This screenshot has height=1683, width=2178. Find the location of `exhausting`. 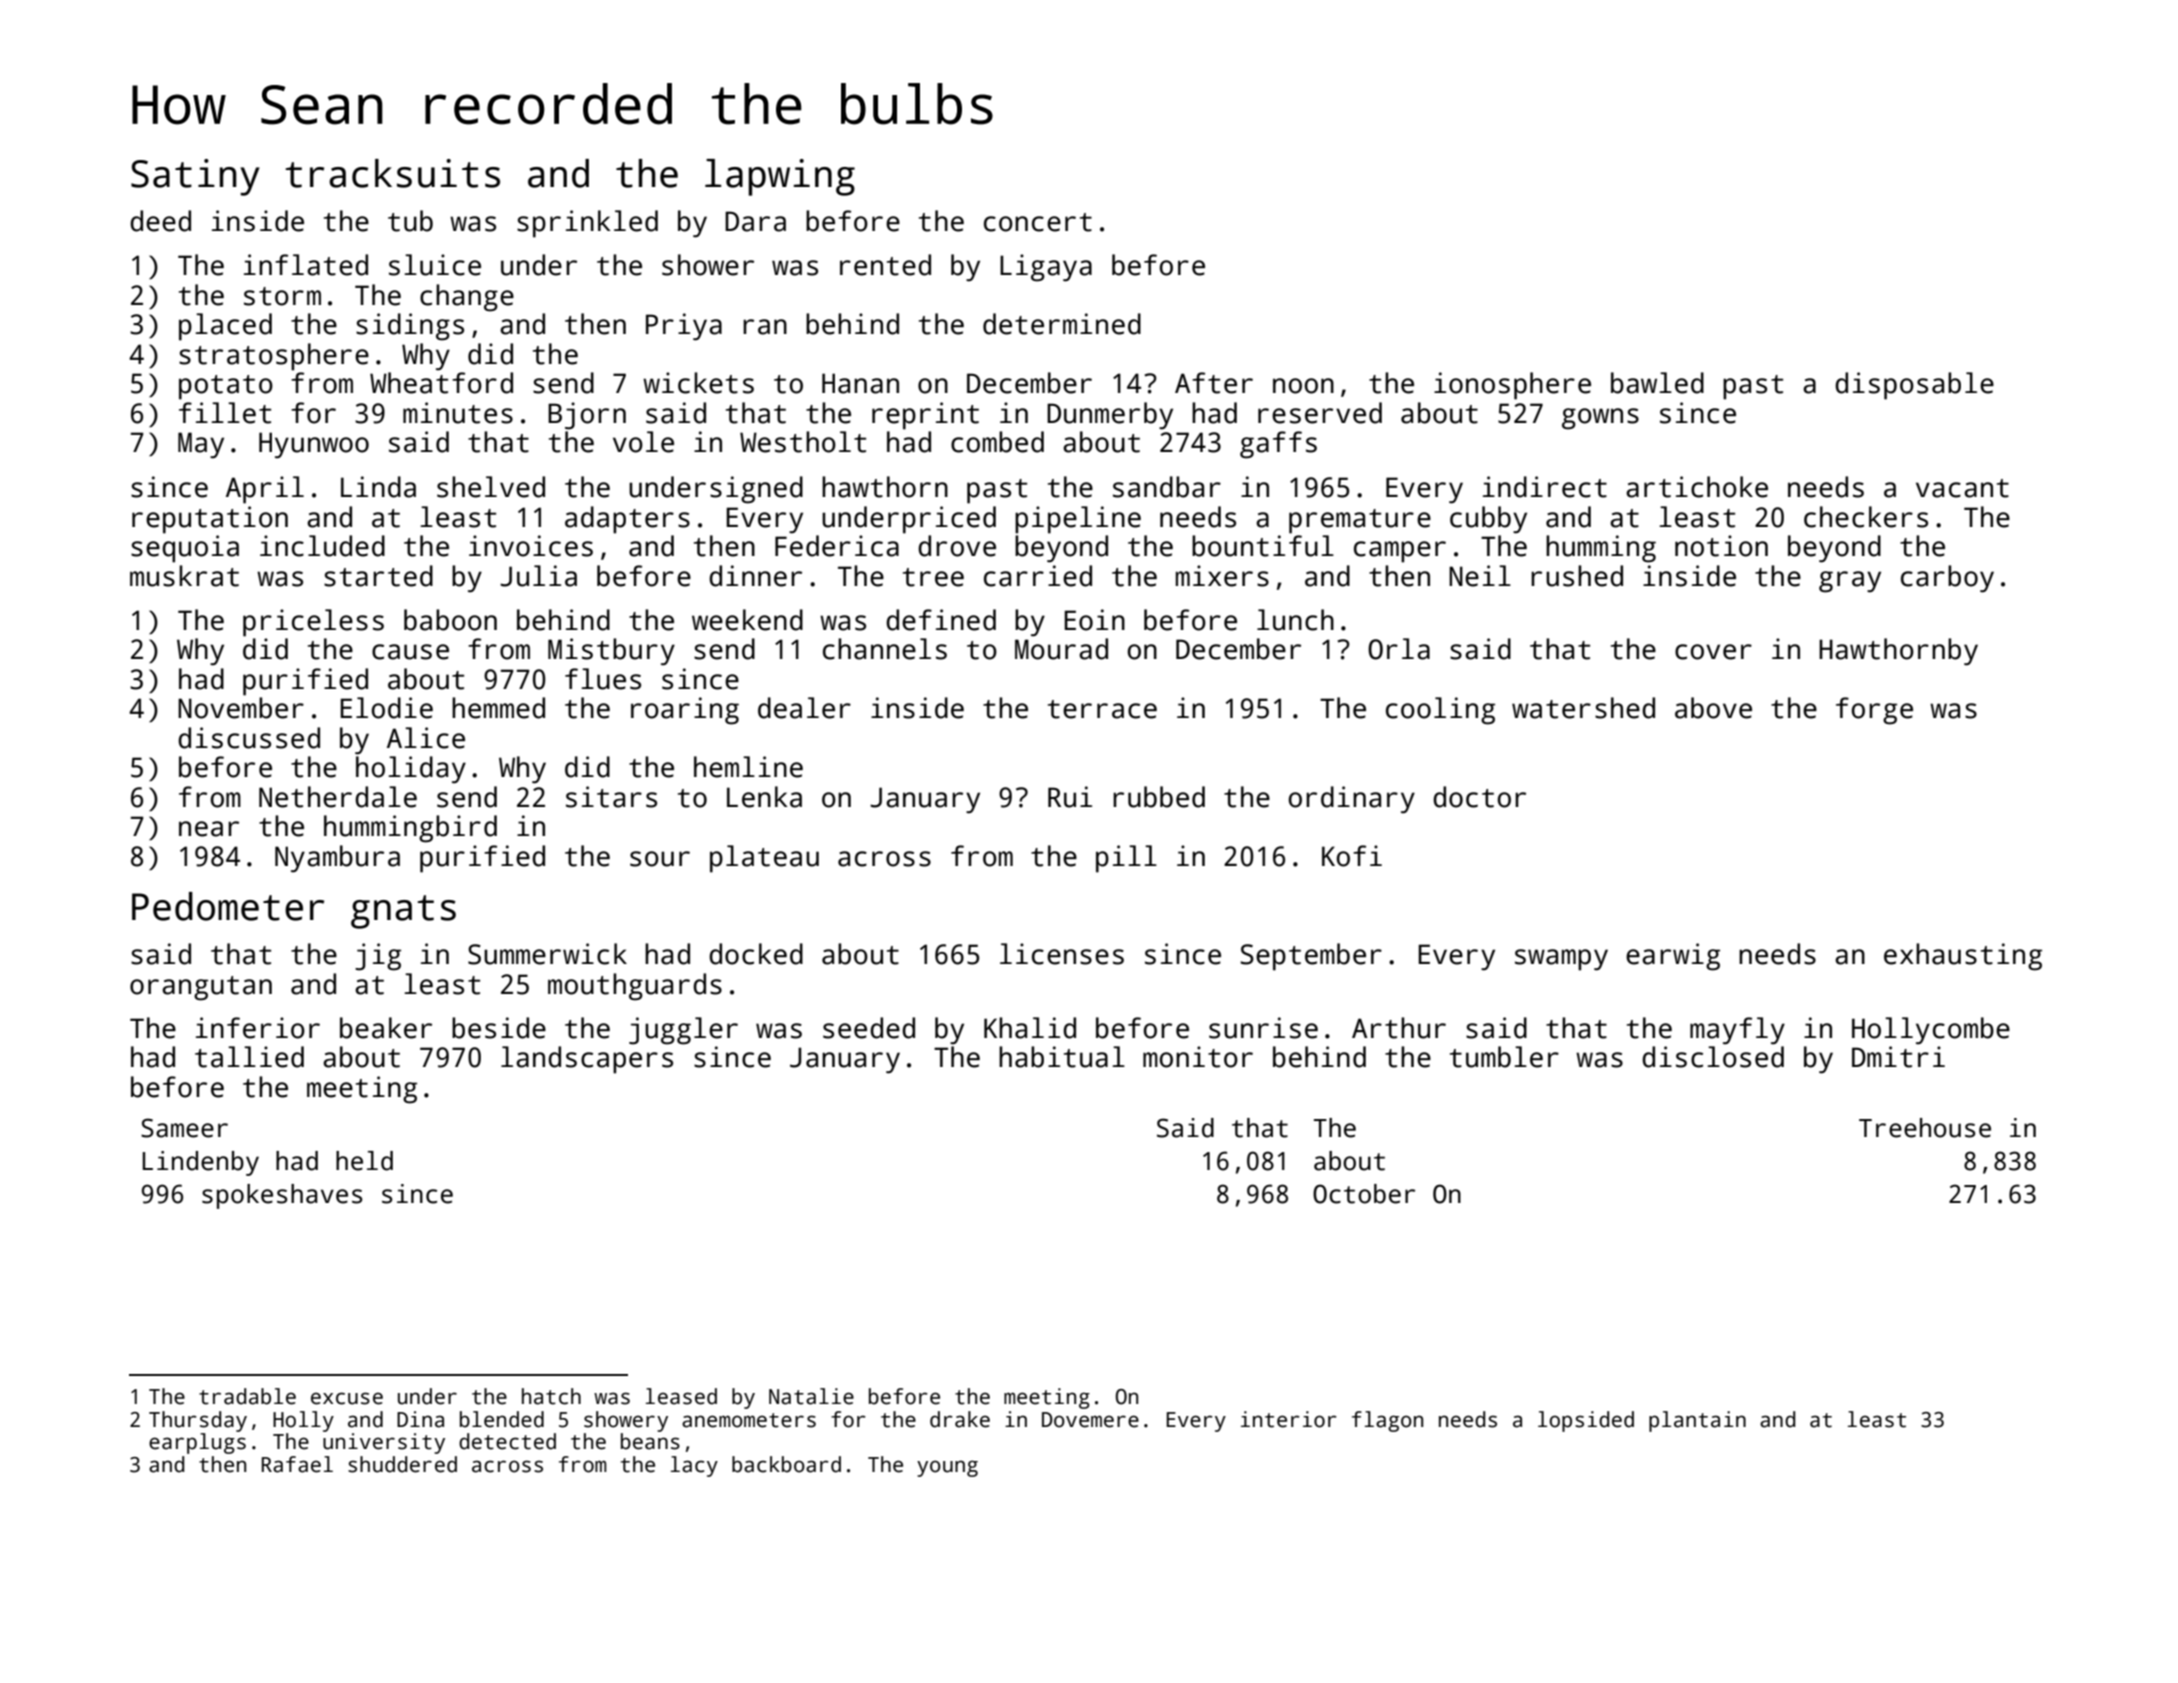

exhausting is located at coordinates (1963, 957).
